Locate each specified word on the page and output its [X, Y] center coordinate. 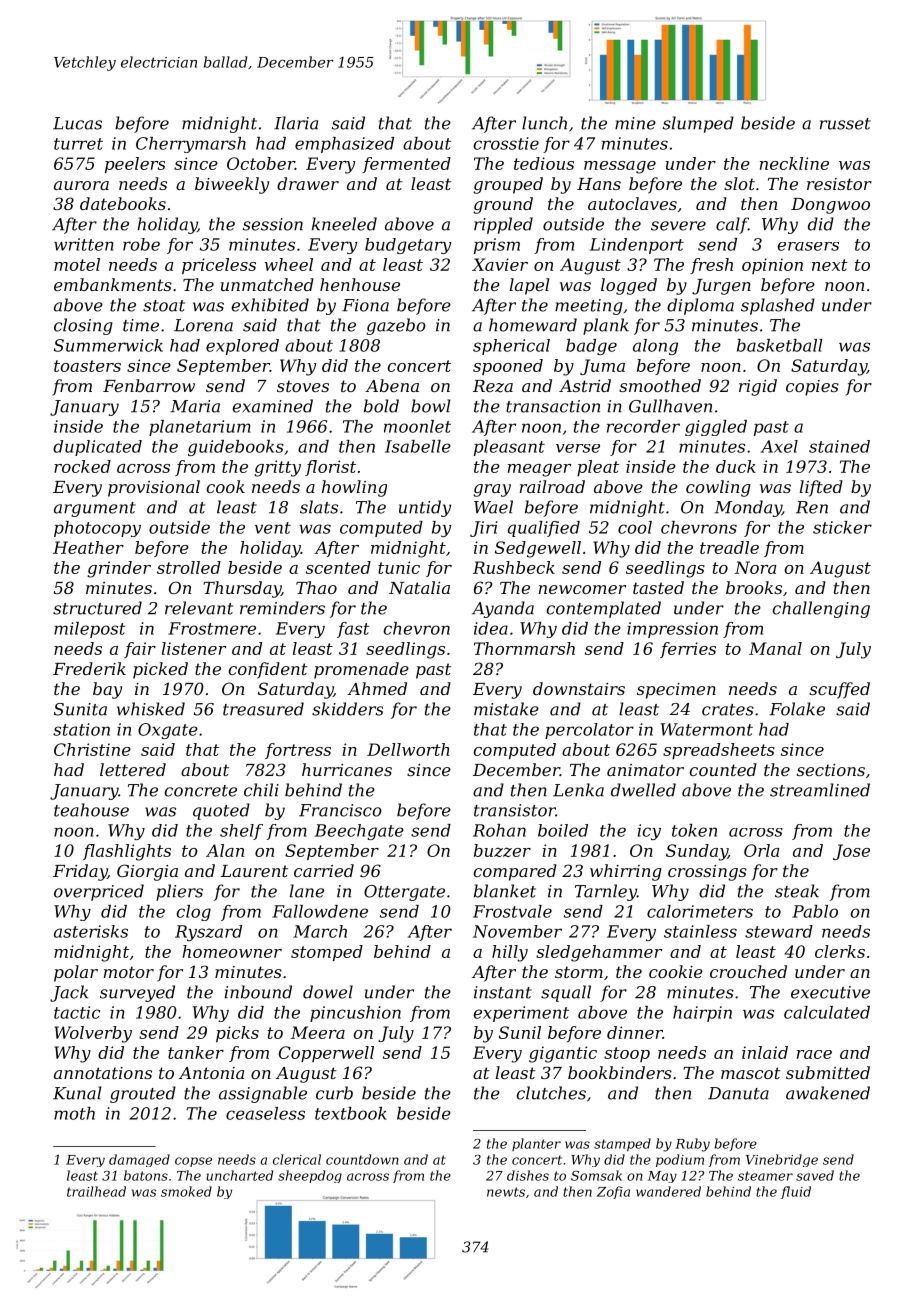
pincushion [355, 1014]
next [830, 265]
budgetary [408, 246]
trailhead [96, 1191]
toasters [87, 366]
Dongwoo [830, 206]
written [83, 244]
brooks [754, 587]
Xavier [500, 264]
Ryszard [208, 933]
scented [338, 567]
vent [273, 528]
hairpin [702, 1014]
